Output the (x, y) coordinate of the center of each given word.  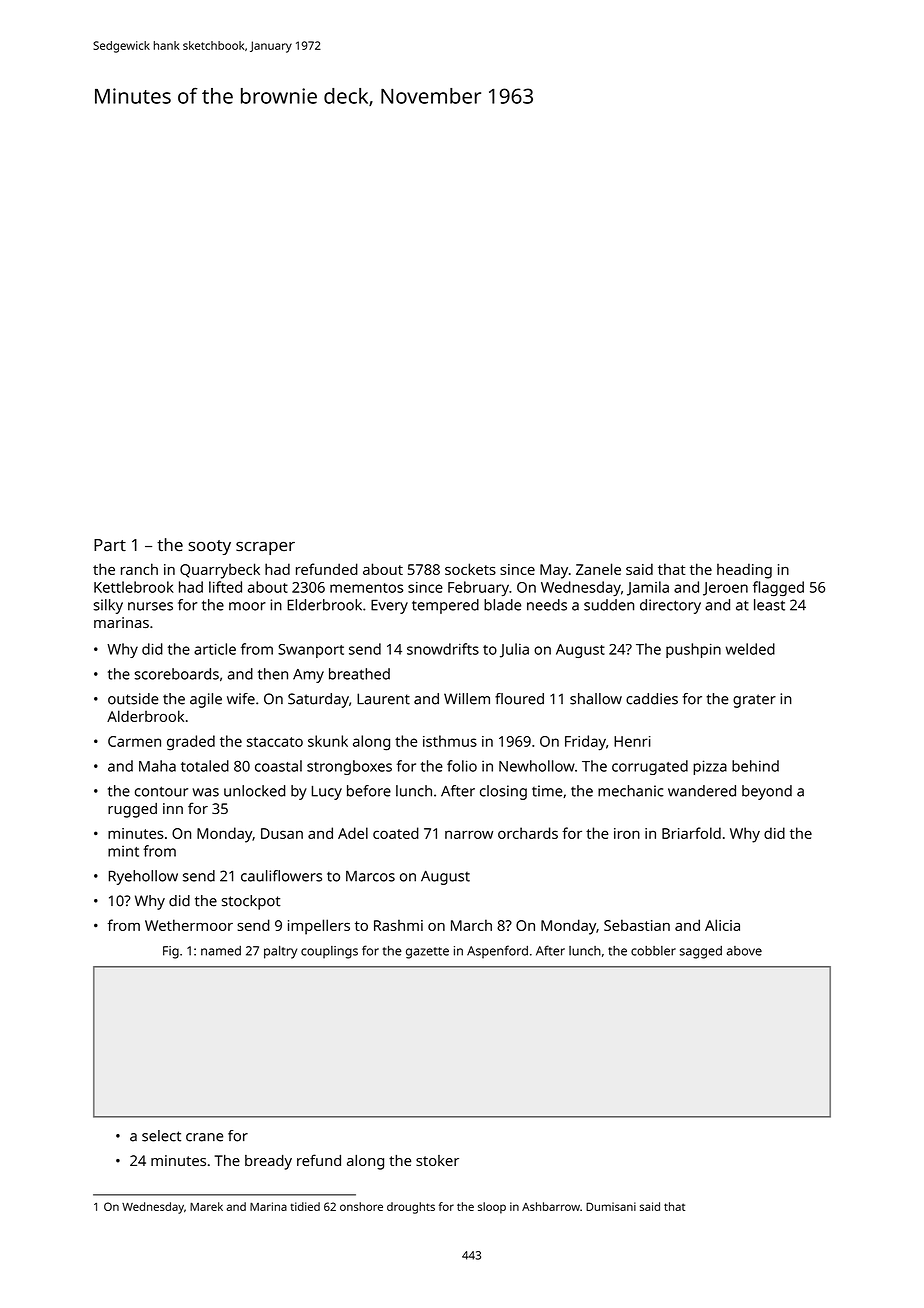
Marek (206, 1206)
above (744, 951)
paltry (280, 952)
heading (744, 571)
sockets (470, 569)
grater (754, 701)
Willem (467, 699)
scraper (265, 548)
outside (133, 699)
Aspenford (497, 952)
